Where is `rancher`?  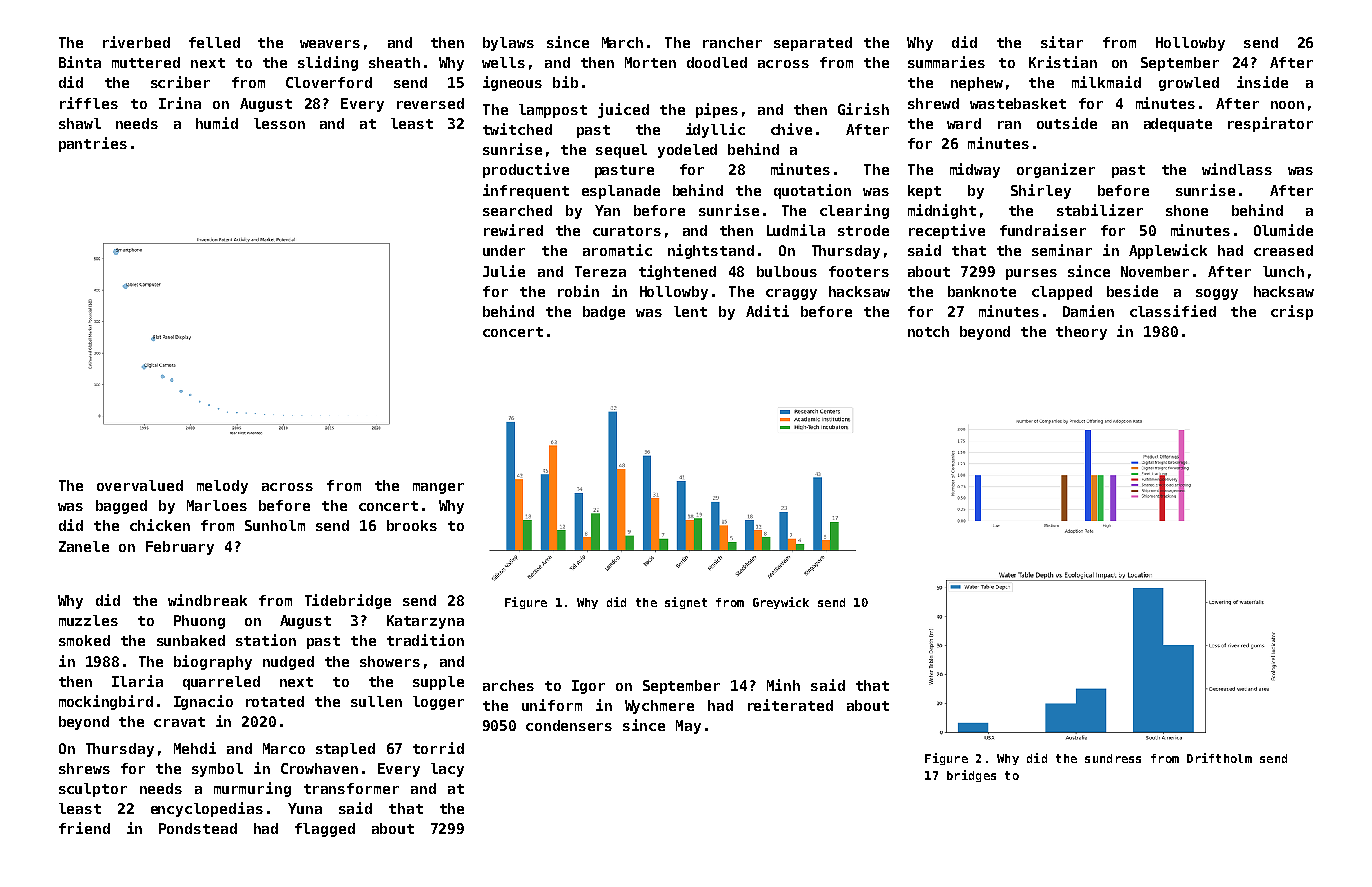
rancher is located at coordinates (732, 42).
